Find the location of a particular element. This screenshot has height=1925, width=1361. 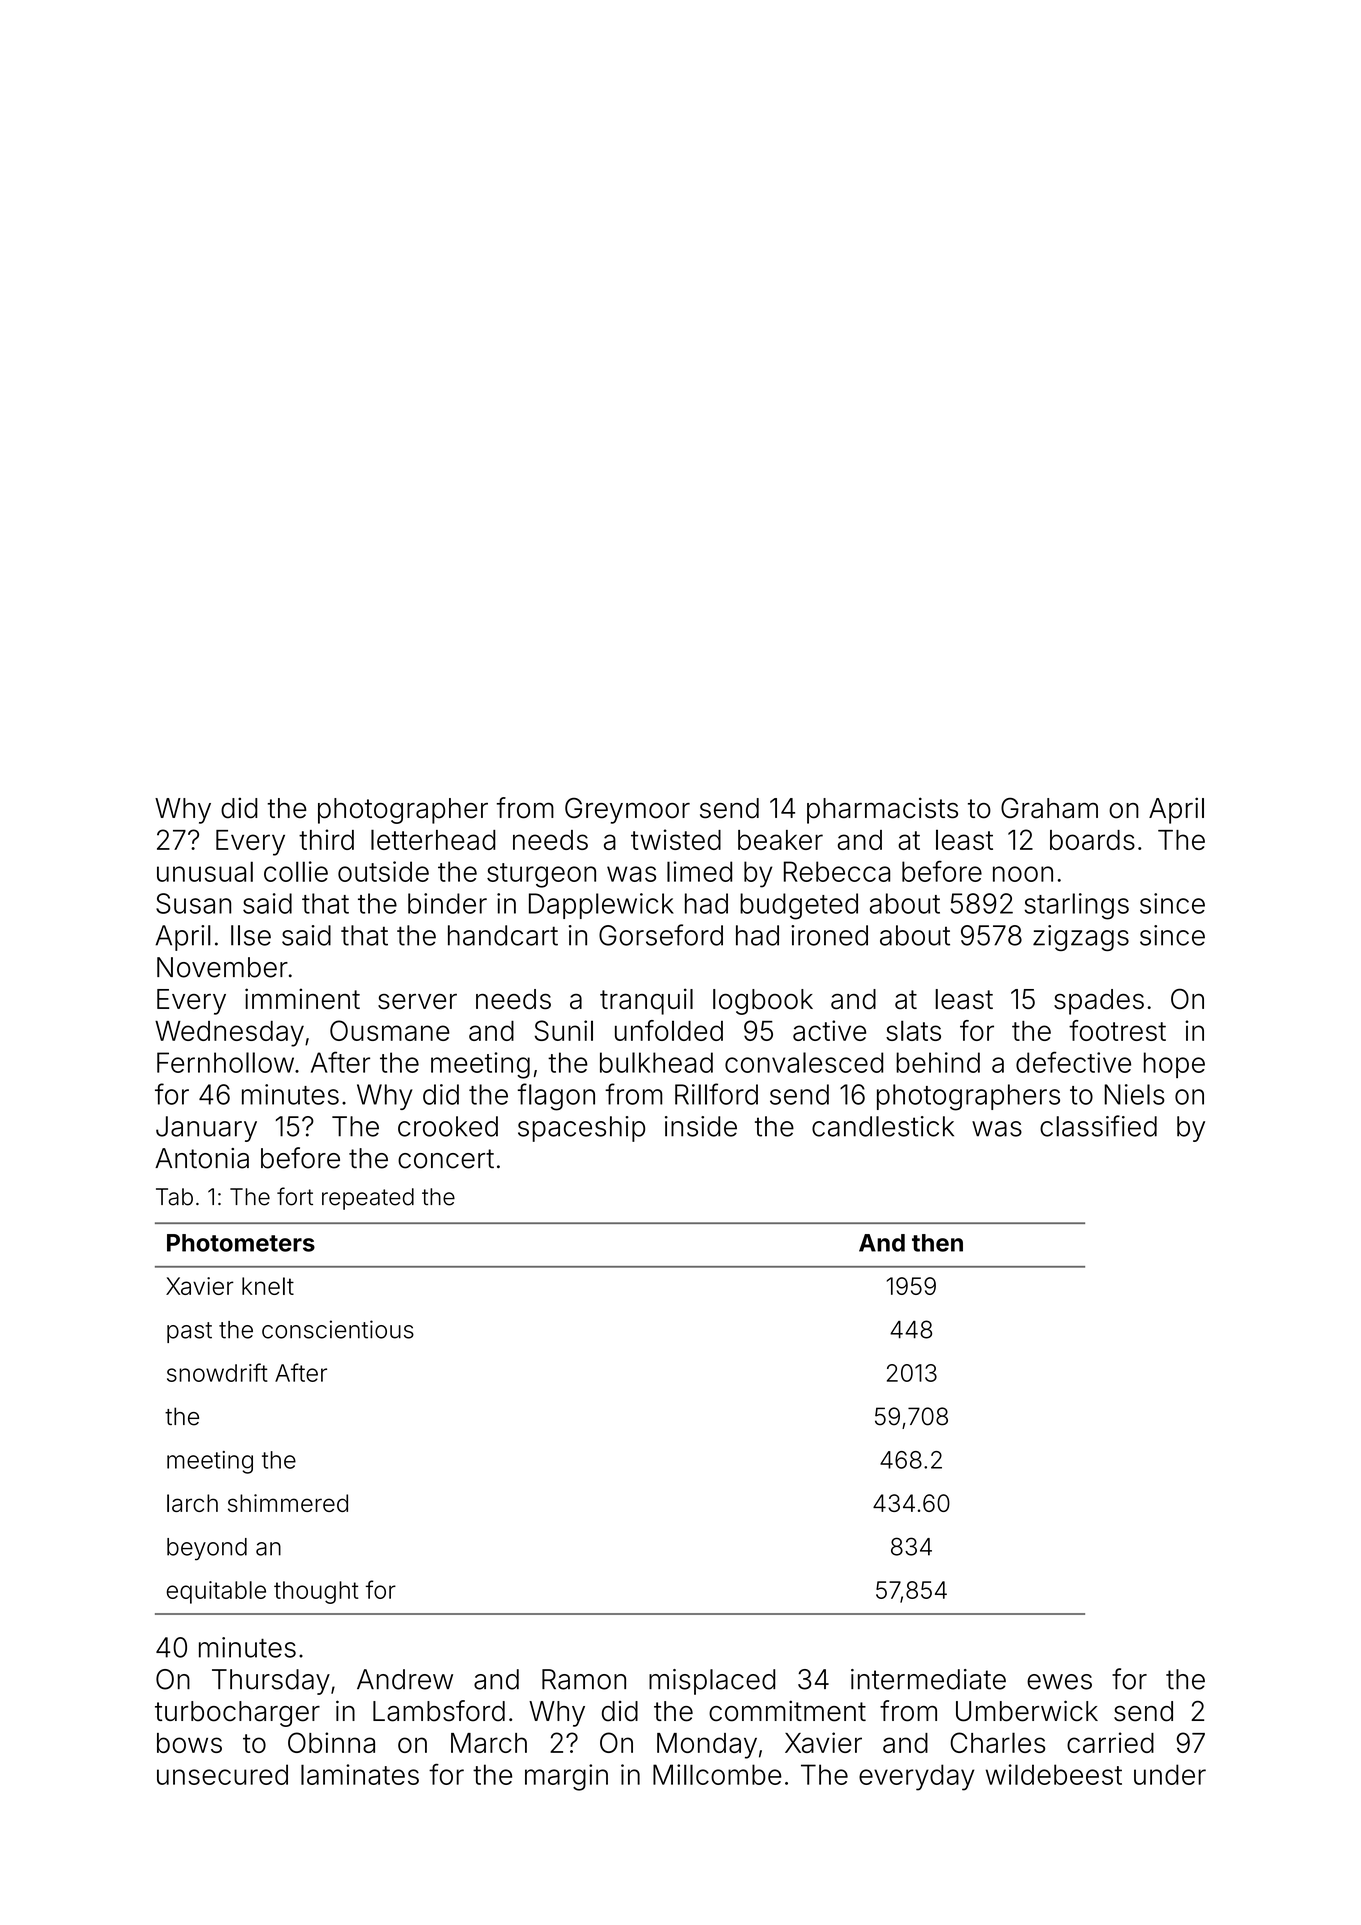

unsecured is located at coordinates (222, 1774).
